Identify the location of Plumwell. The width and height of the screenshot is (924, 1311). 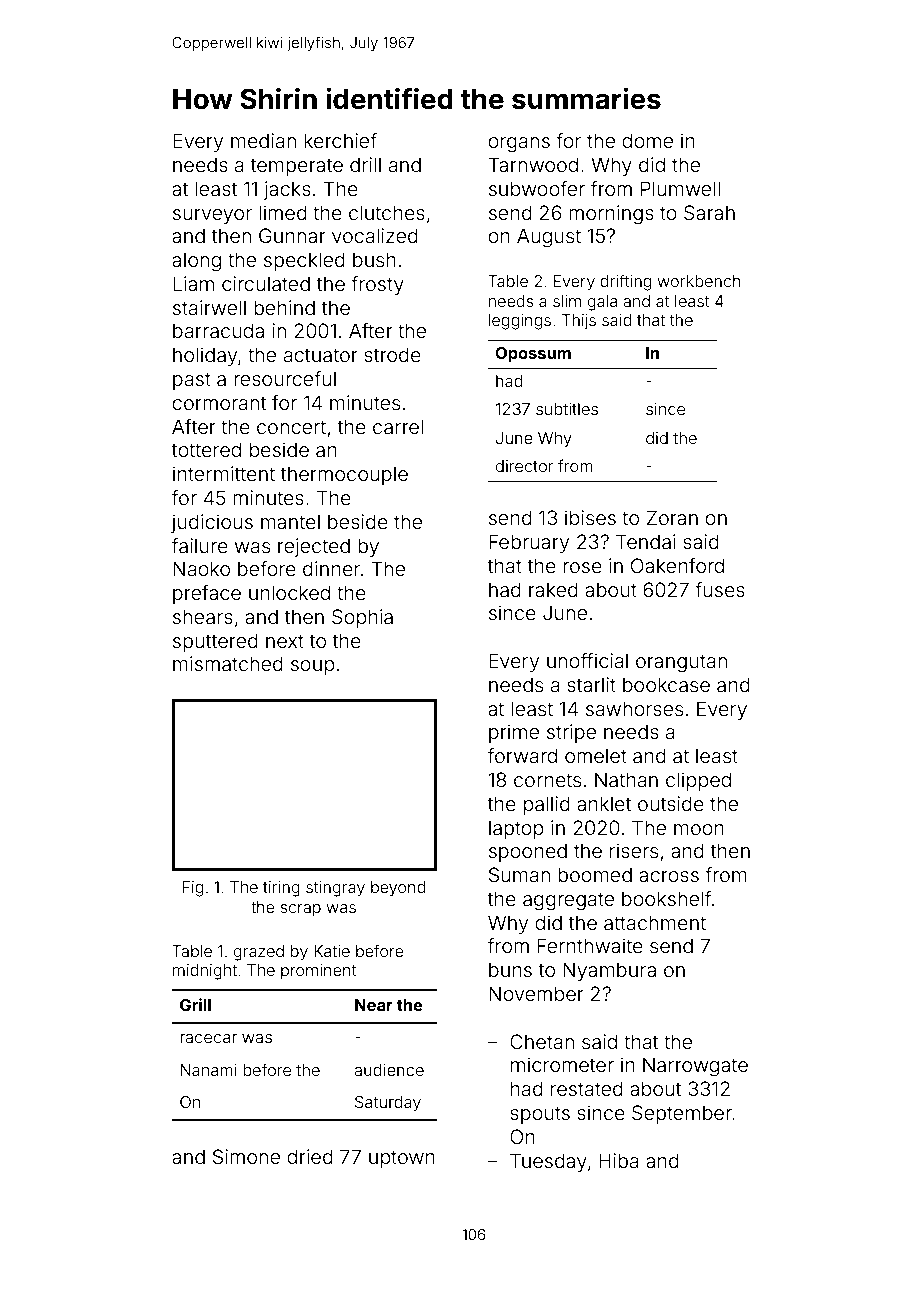
(680, 188).
